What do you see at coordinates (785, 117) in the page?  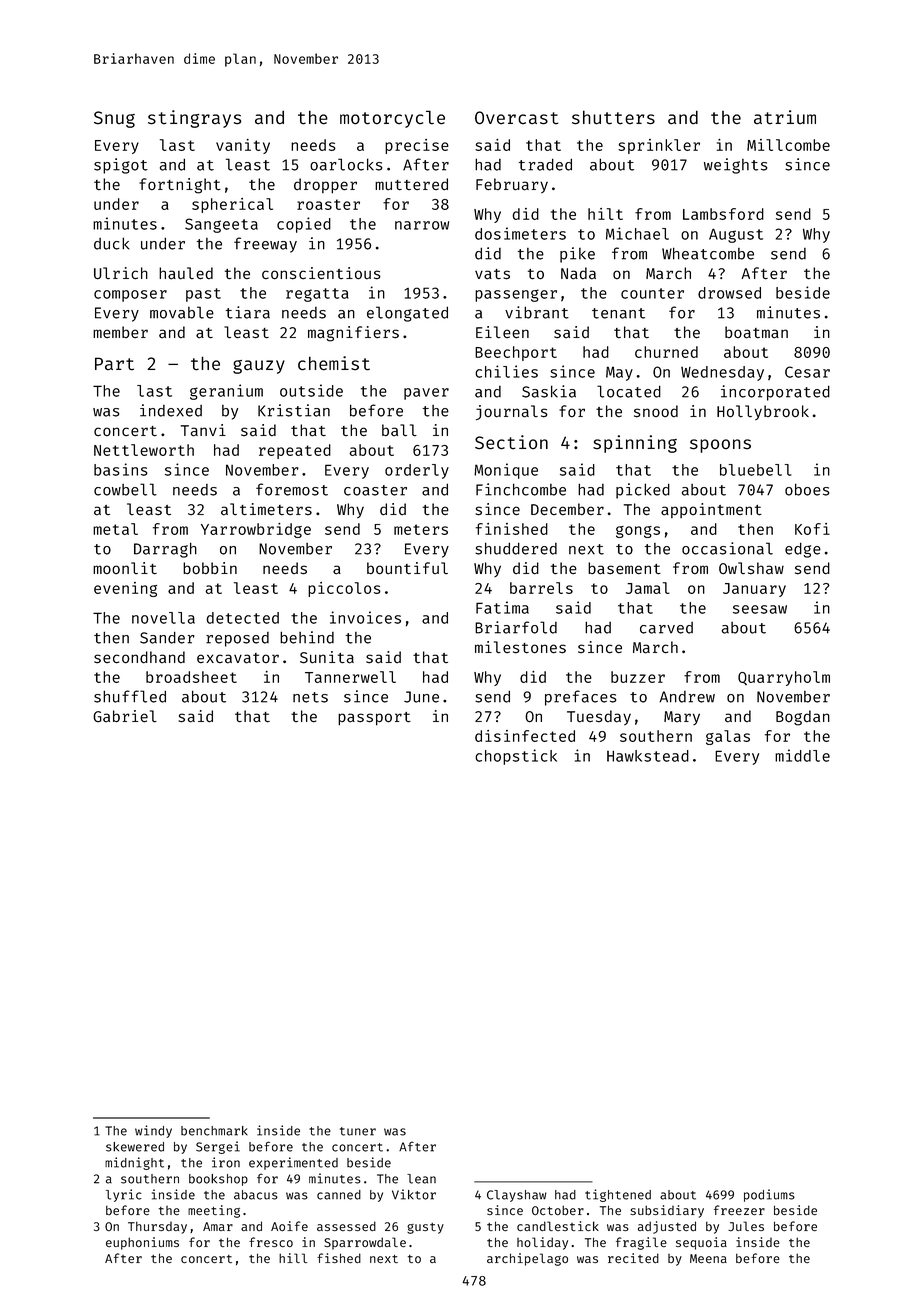 I see `atrium` at bounding box center [785, 117].
